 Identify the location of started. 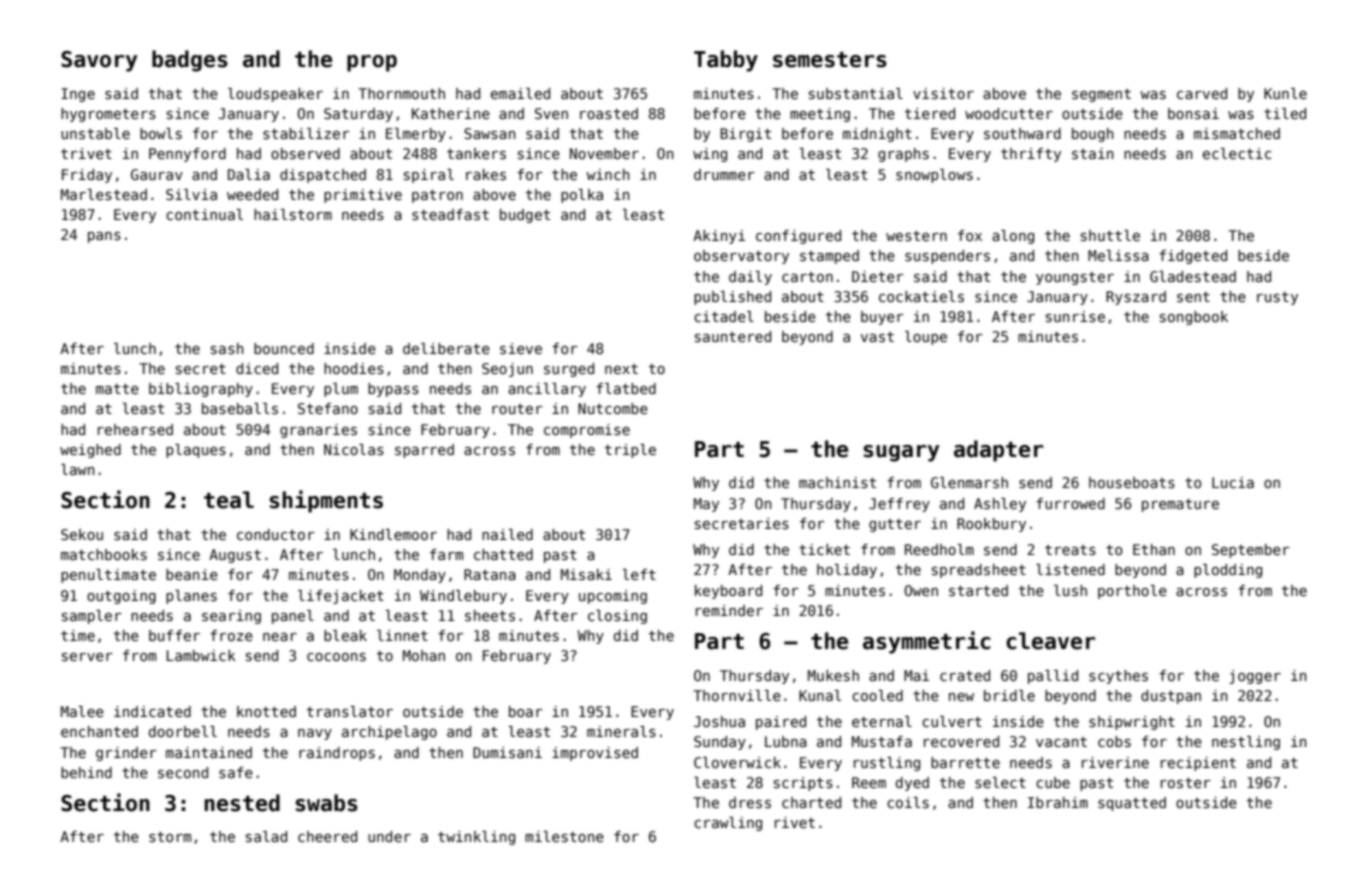
(978, 590).
